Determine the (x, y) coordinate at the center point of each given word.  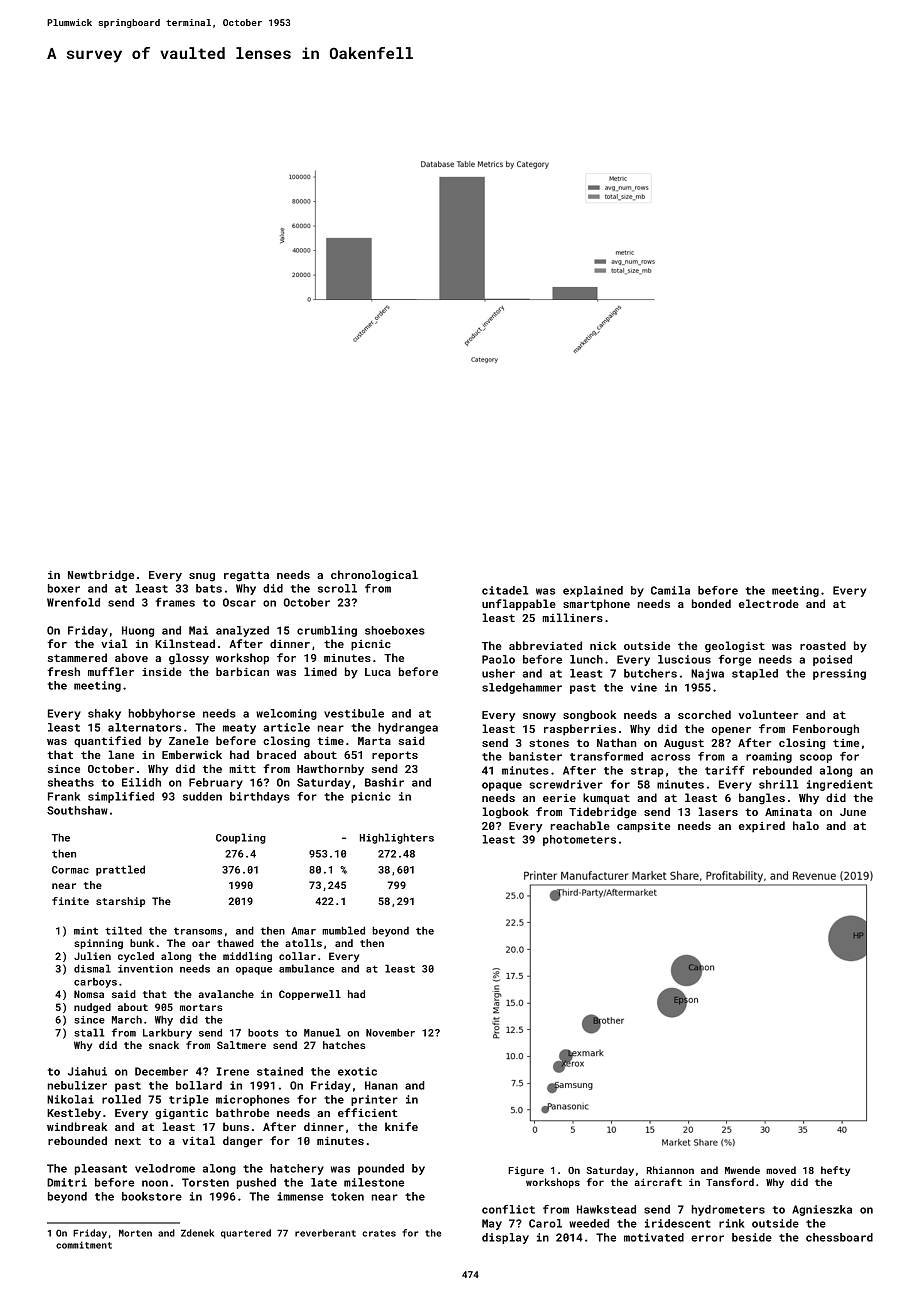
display (505, 1238)
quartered (246, 1234)
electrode (769, 603)
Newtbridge (101, 576)
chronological (374, 576)
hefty (835, 1171)
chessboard (839, 1237)
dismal (92, 968)
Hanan (381, 1085)
